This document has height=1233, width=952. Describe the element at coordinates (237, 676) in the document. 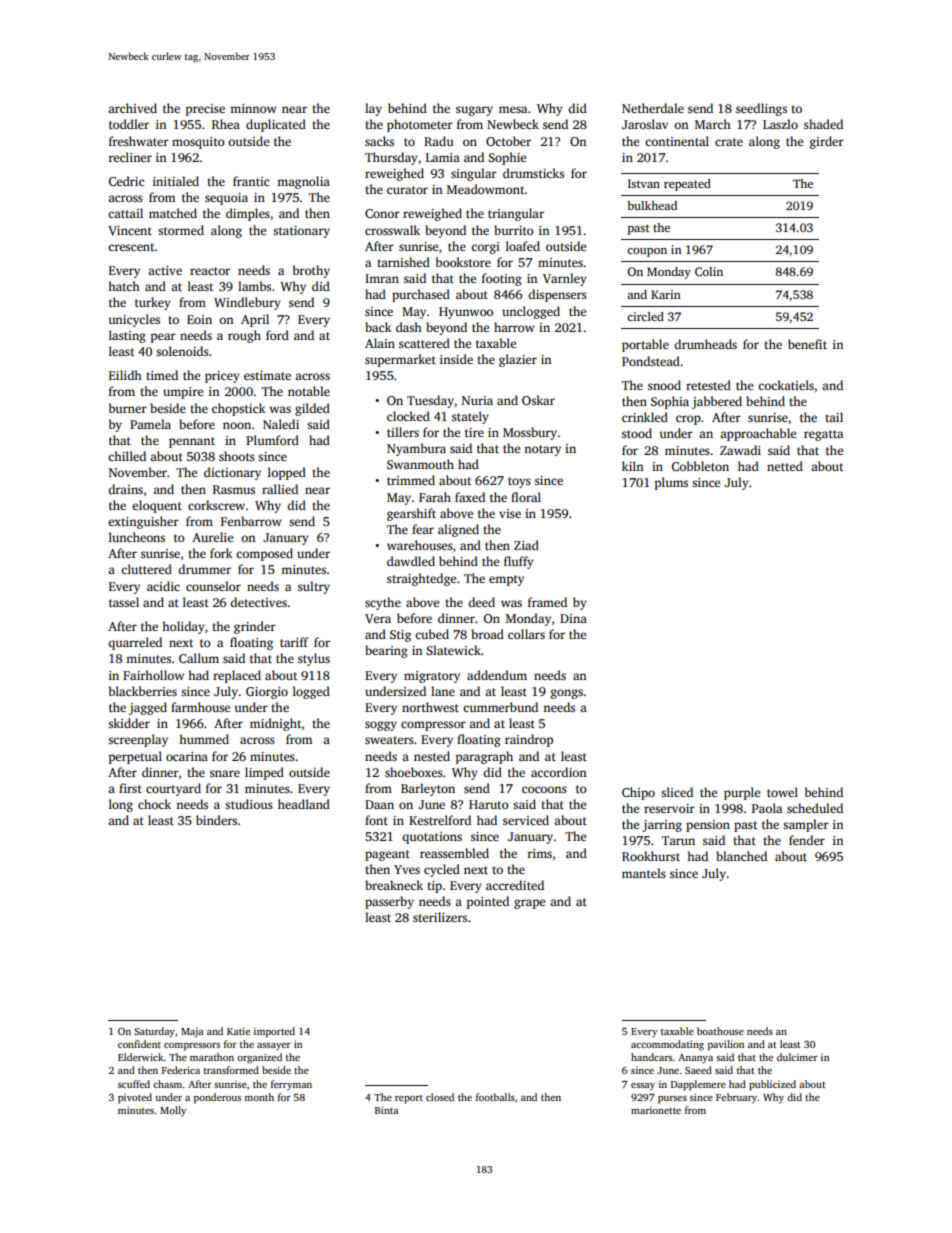

I see `replaced` at that location.
